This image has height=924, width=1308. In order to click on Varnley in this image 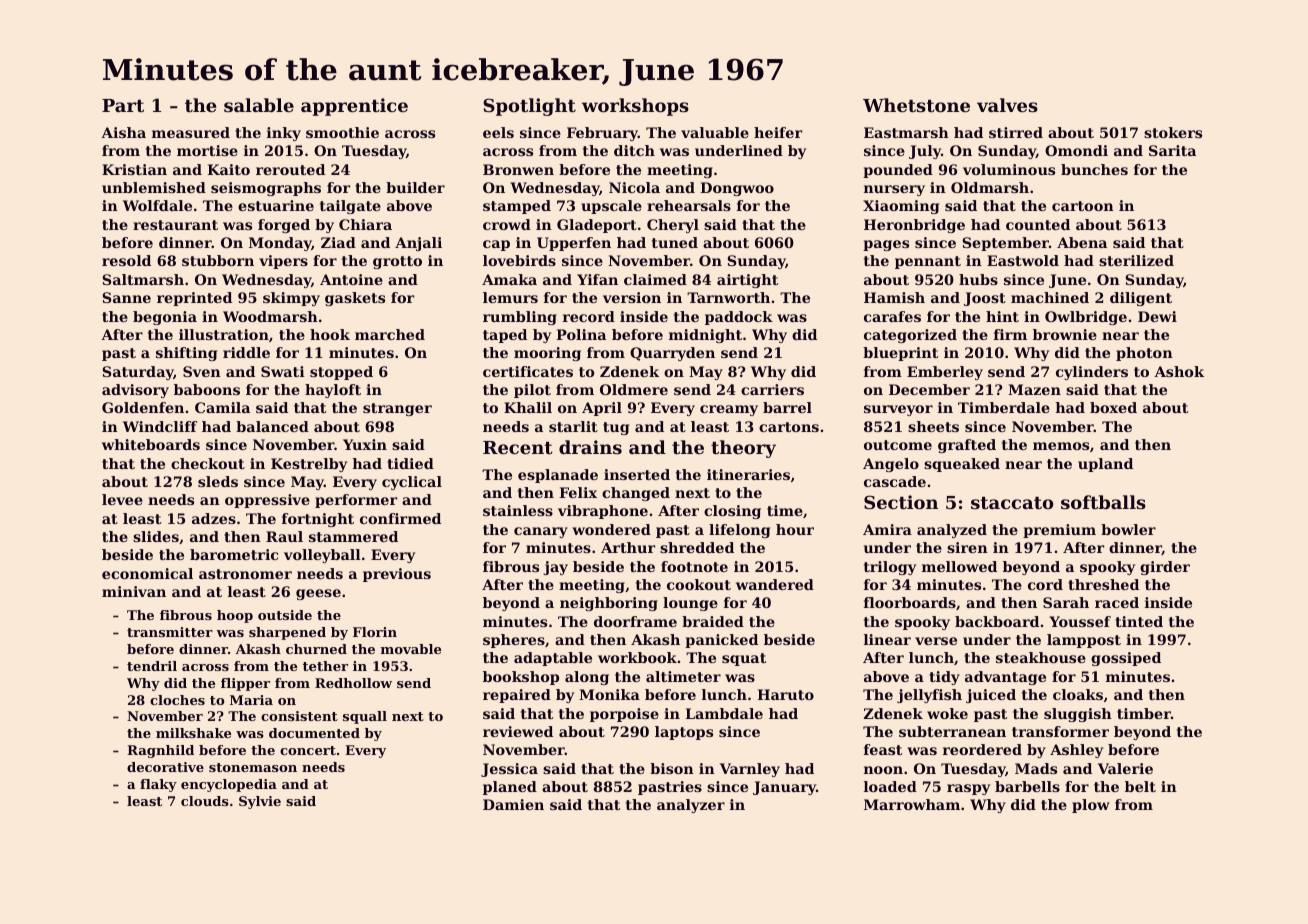, I will do `click(750, 770)`.
